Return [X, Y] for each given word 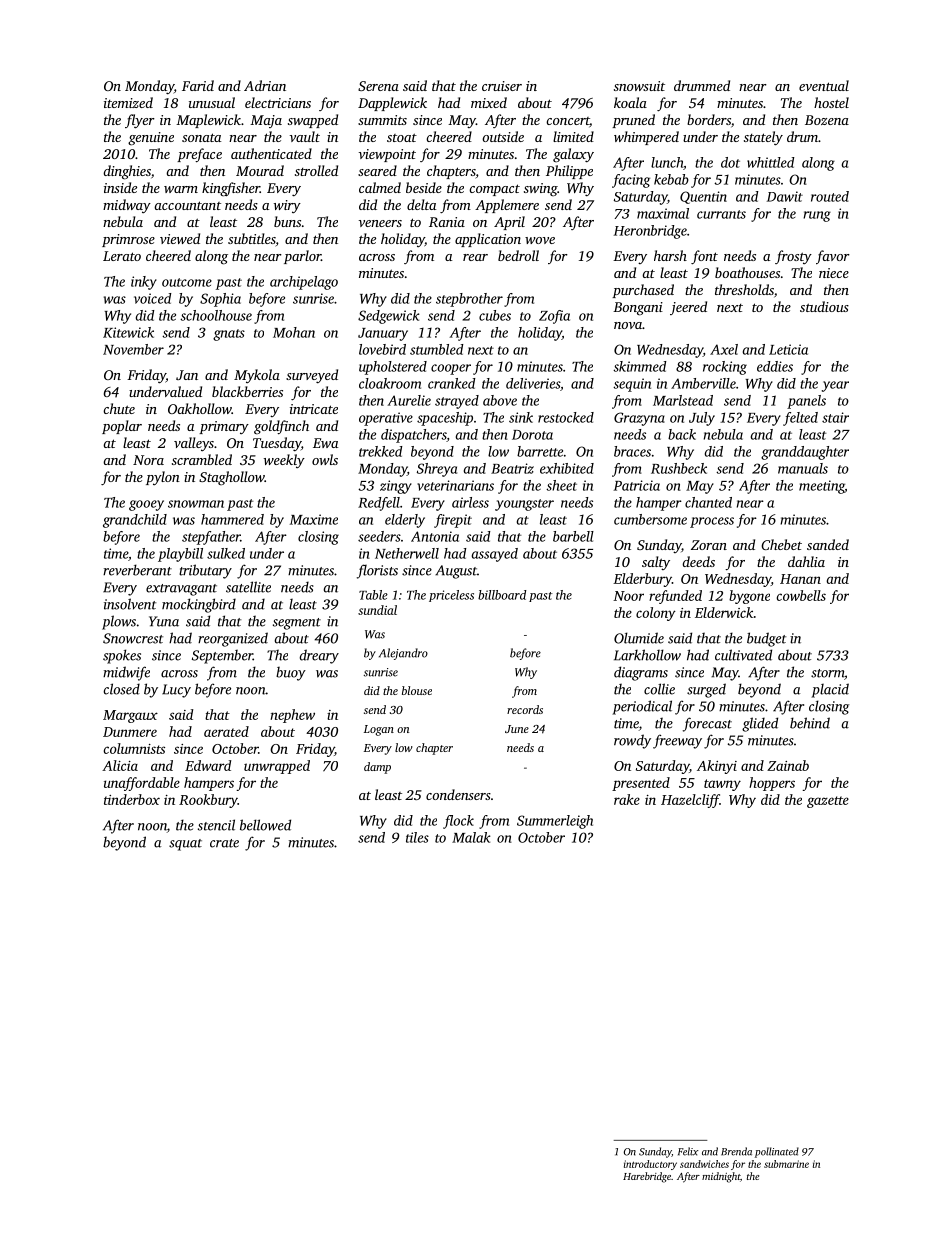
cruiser [502, 86]
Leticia [788, 349]
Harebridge [647, 1177]
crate [224, 843]
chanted [708, 502]
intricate [314, 409]
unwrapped [277, 767]
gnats [229, 335]
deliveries [533, 383]
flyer [140, 121]
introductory [650, 1165]
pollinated [777, 1152]
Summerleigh [555, 822]
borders [709, 119]
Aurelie [409, 400]
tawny [722, 785]
